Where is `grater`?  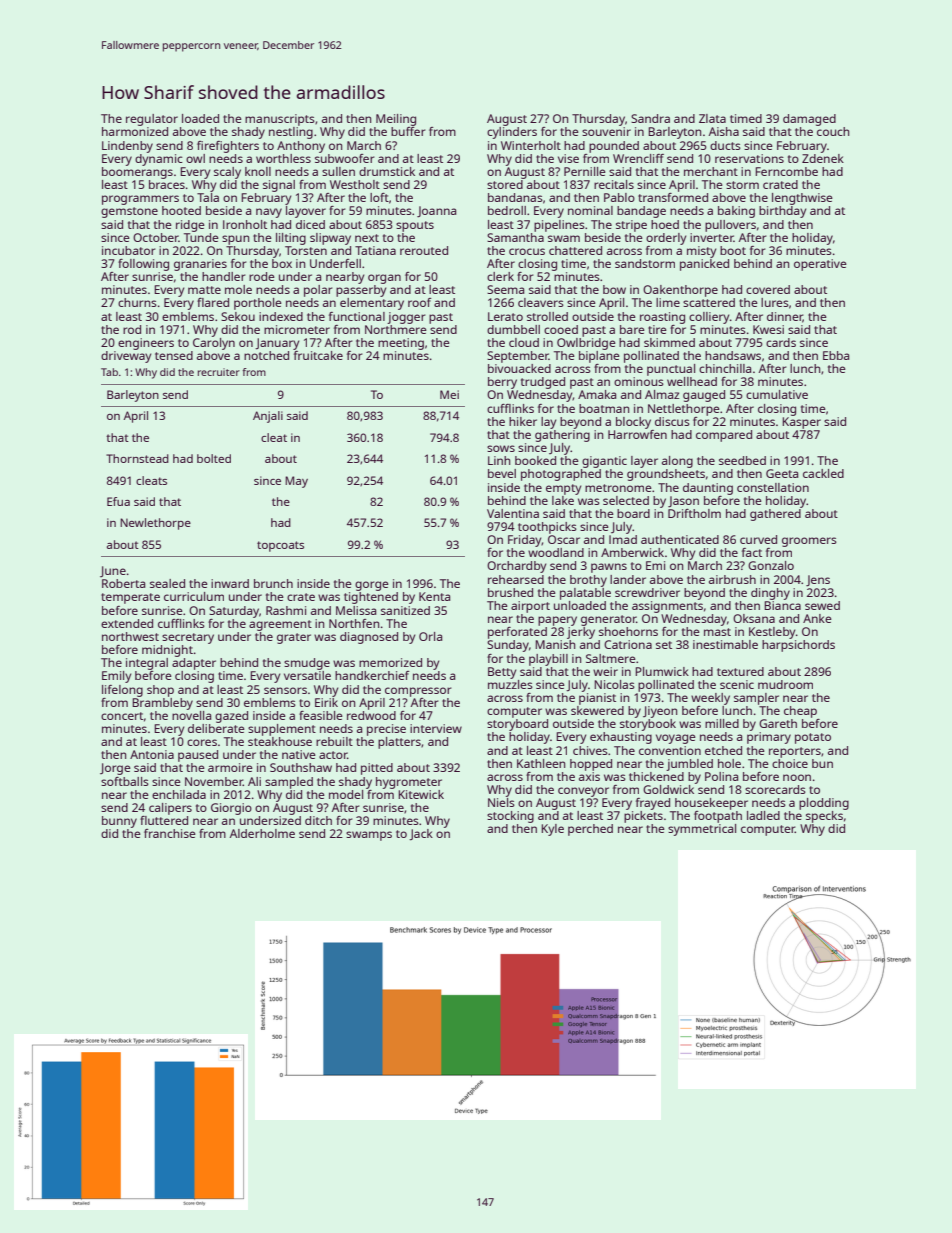 grater is located at coordinates (294, 638).
